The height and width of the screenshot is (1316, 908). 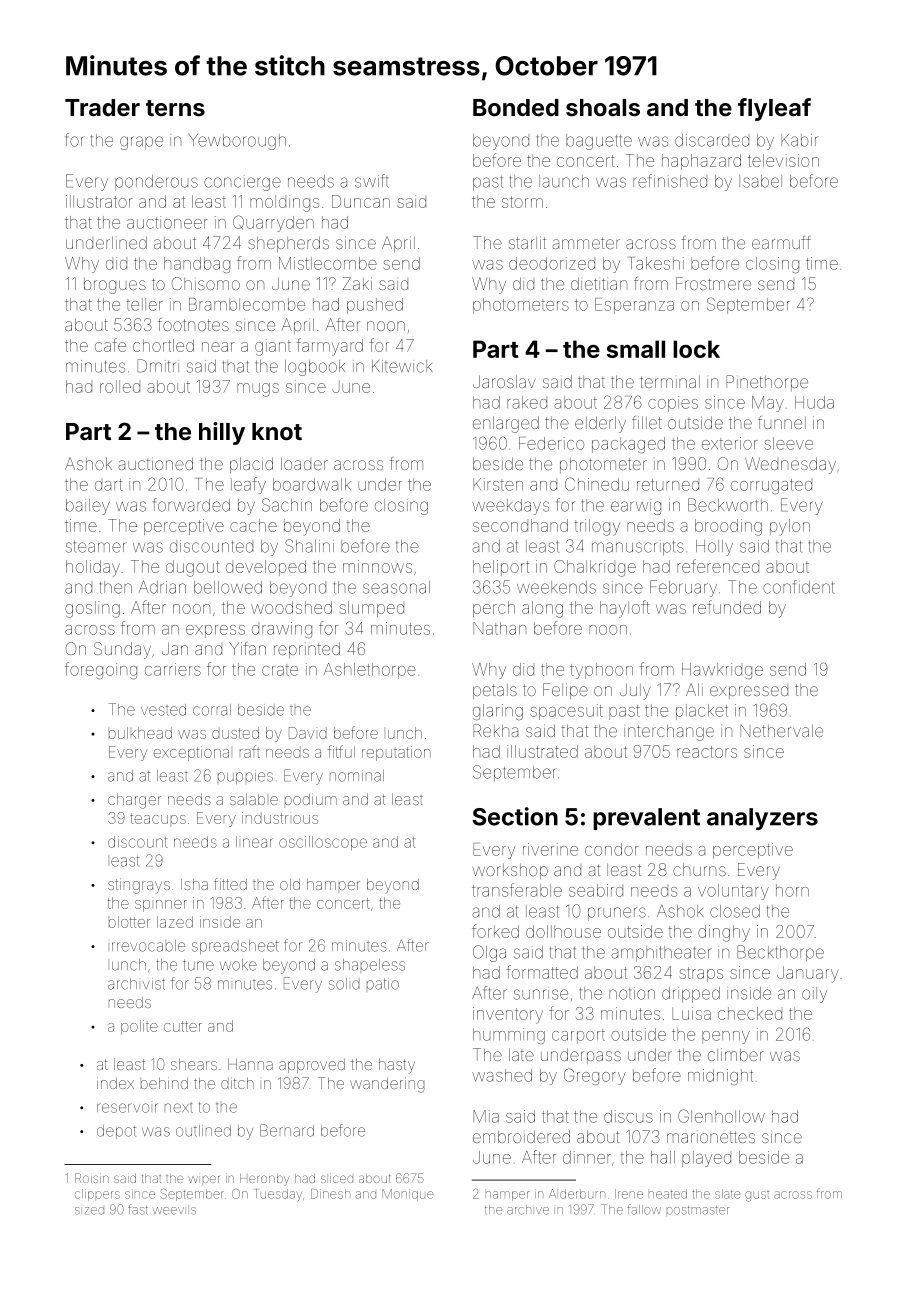 I want to click on grape, so click(x=141, y=143).
